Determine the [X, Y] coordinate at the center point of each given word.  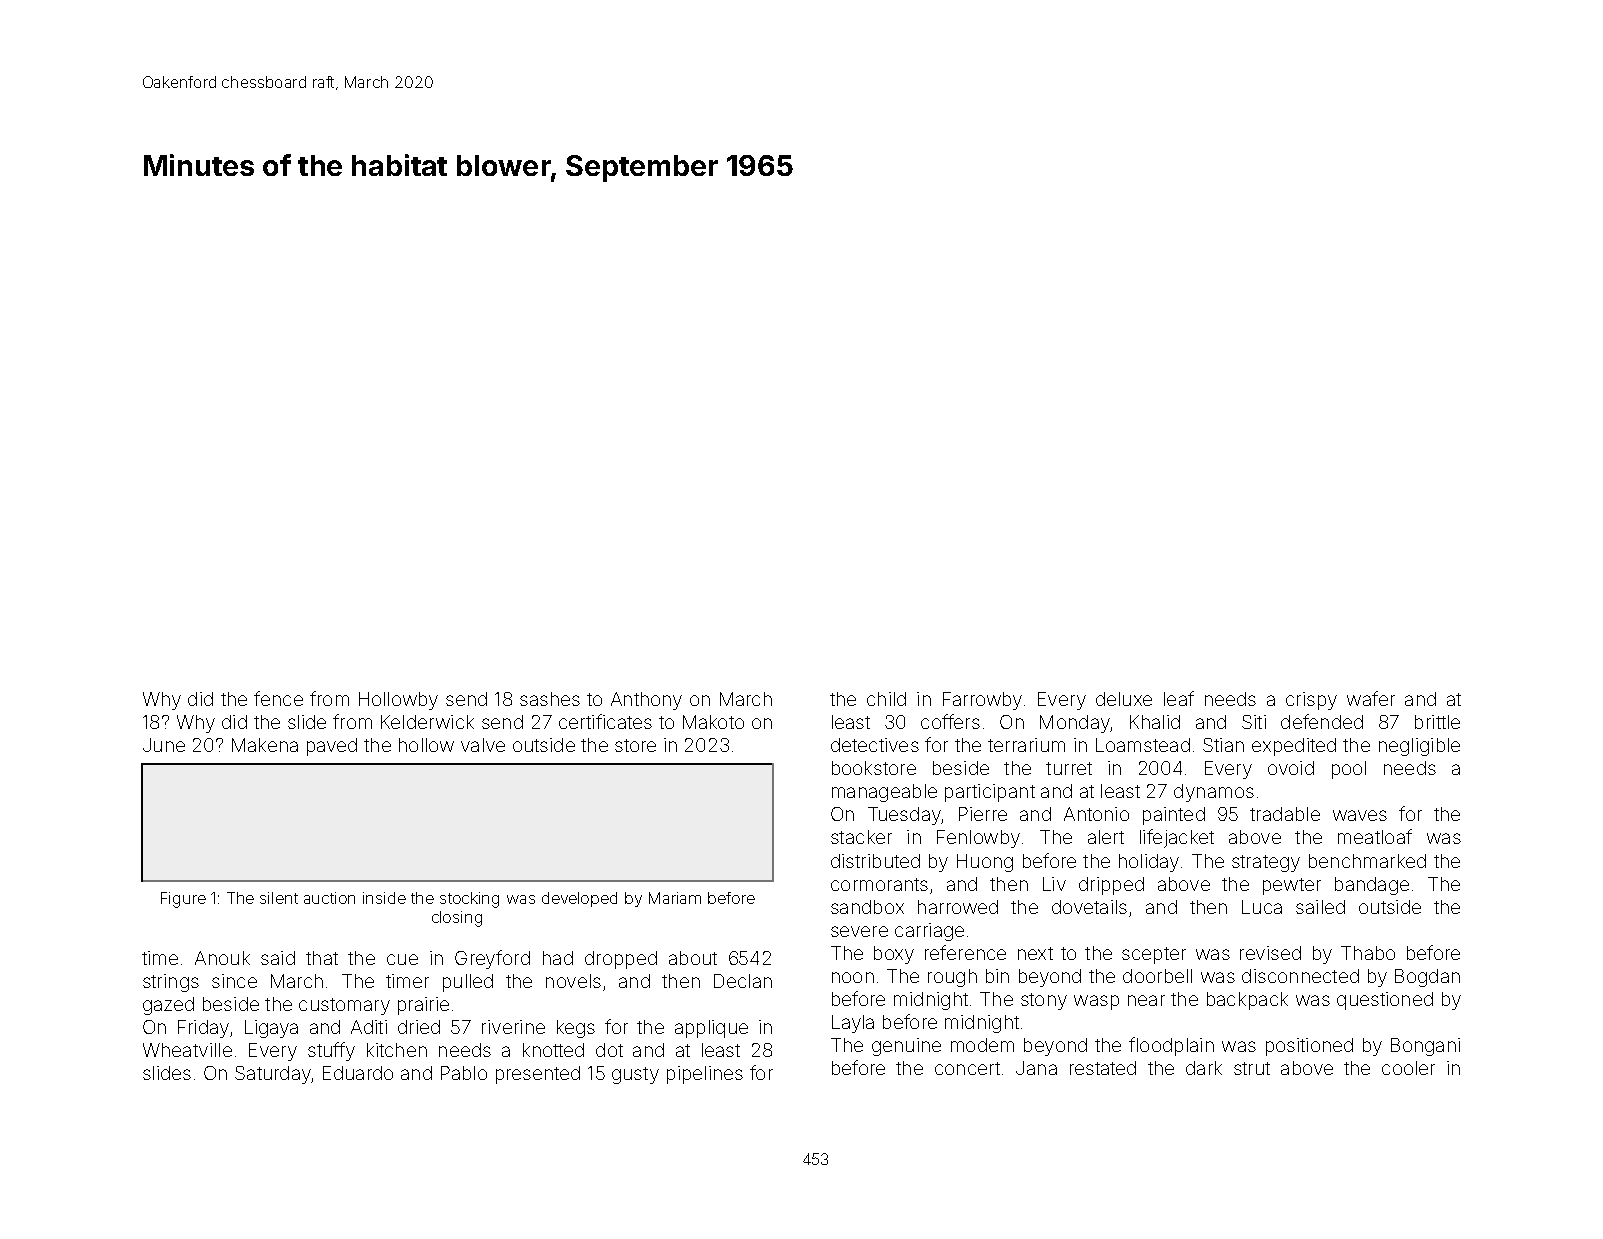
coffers [950, 721]
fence [278, 698]
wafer [1371, 698]
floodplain [1171, 1046]
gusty [635, 1075]
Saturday [273, 1075]
